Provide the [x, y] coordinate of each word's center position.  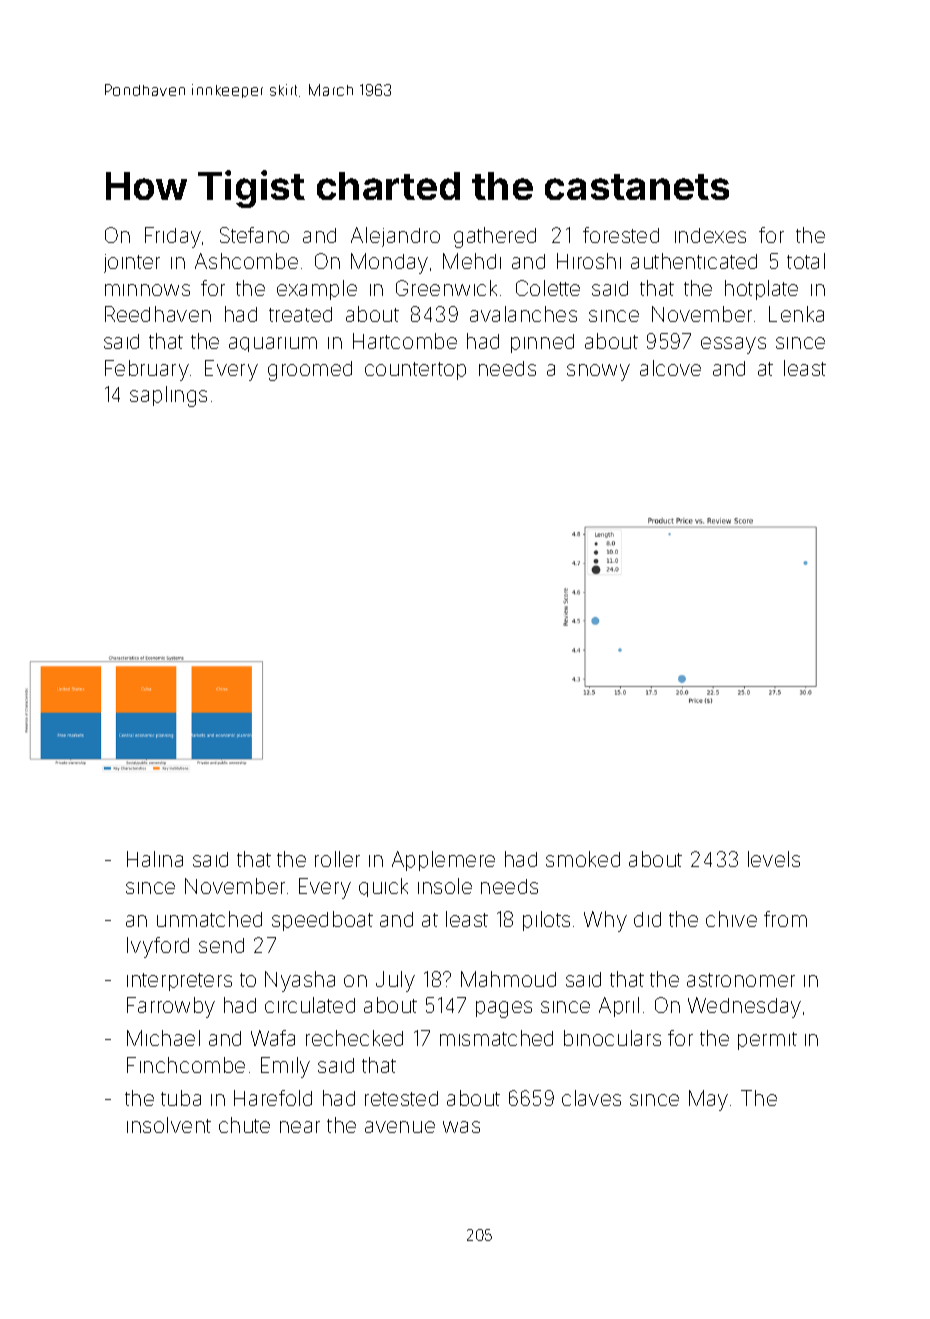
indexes [710, 235]
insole [445, 886]
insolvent [169, 1125]
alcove [670, 368]
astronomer [741, 980]
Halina [155, 859]
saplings [168, 396]
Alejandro [395, 237]
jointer [132, 263]
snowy [598, 372]
